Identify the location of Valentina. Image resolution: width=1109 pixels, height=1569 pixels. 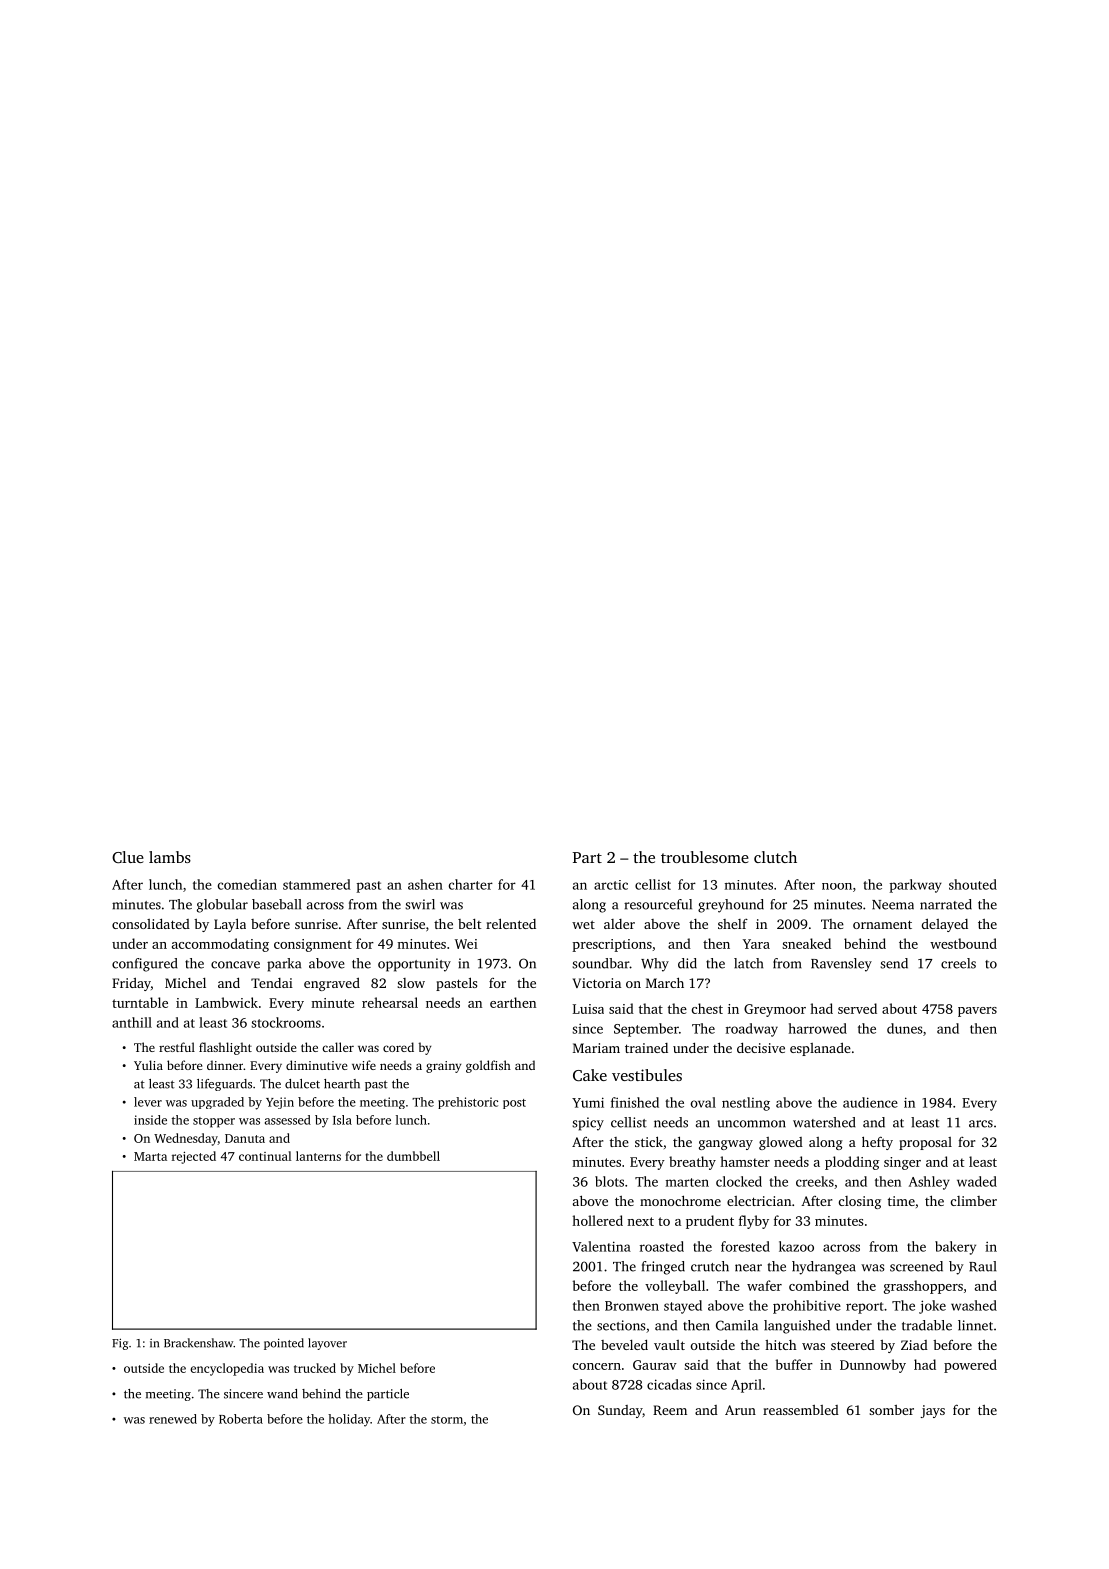
(601, 1246).
